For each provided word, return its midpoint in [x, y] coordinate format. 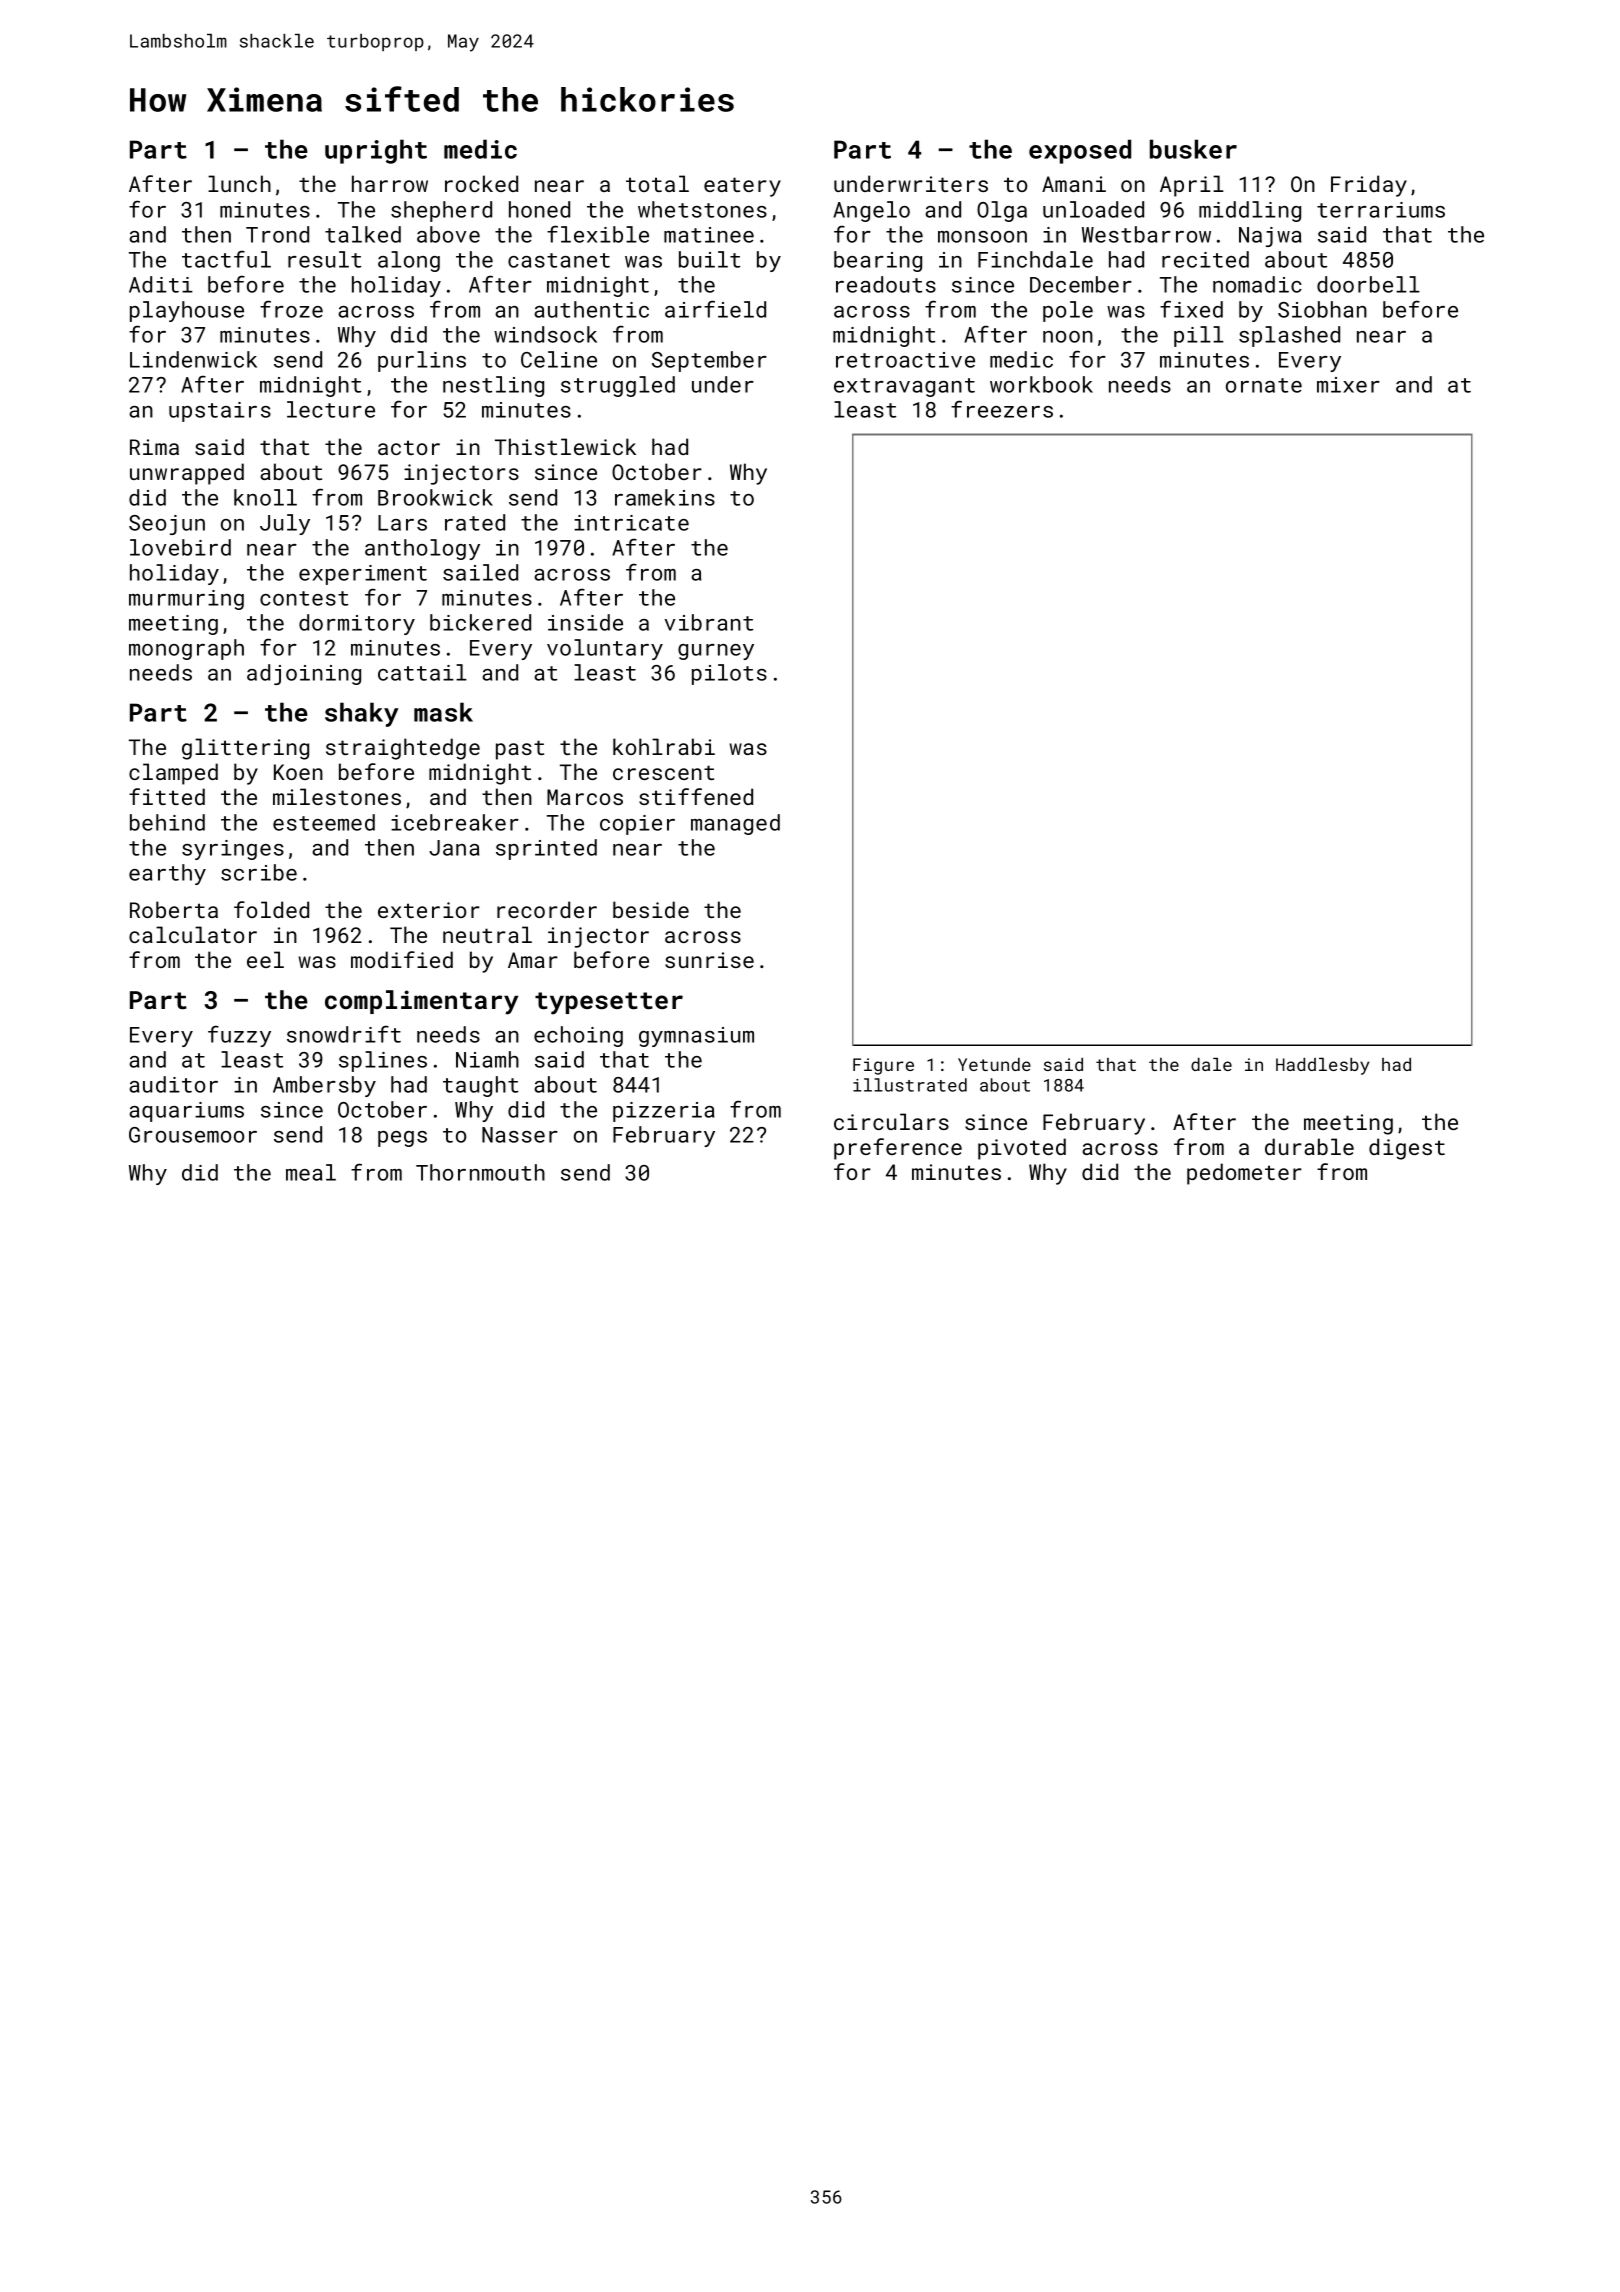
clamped [173, 774]
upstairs [220, 412]
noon [1068, 337]
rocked [481, 183]
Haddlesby [1322, 1066]
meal [311, 1172]
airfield [715, 309]
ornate [1264, 385]
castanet [559, 260]
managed [735, 824]
